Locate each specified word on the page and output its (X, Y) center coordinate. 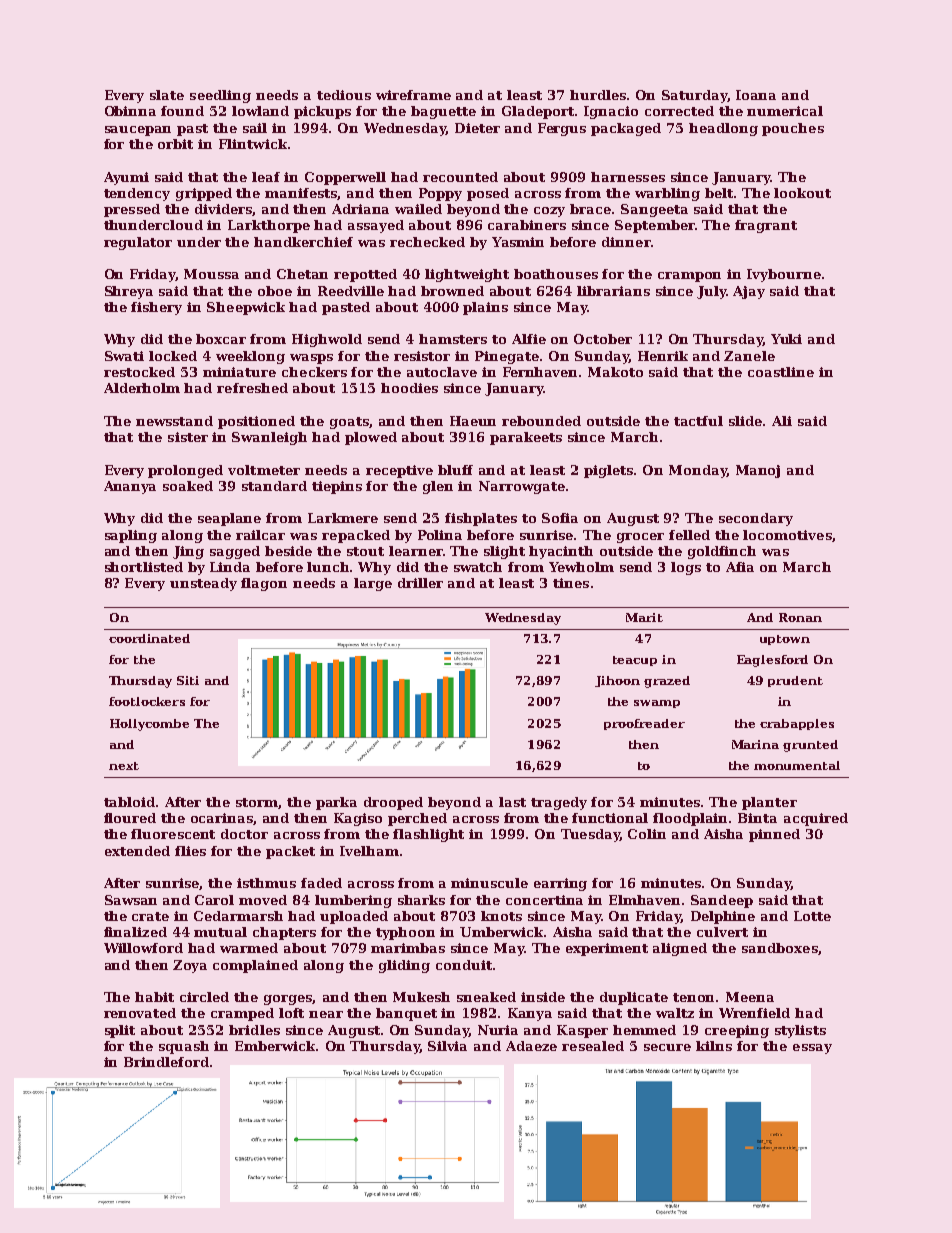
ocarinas (222, 818)
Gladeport (538, 112)
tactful (698, 421)
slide (745, 421)
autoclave (442, 372)
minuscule (489, 883)
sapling (131, 536)
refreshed (252, 388)
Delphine (723, 917)
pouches (793, 129)
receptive (399, 471)
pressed (132, 210)
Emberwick (276, 1046)
